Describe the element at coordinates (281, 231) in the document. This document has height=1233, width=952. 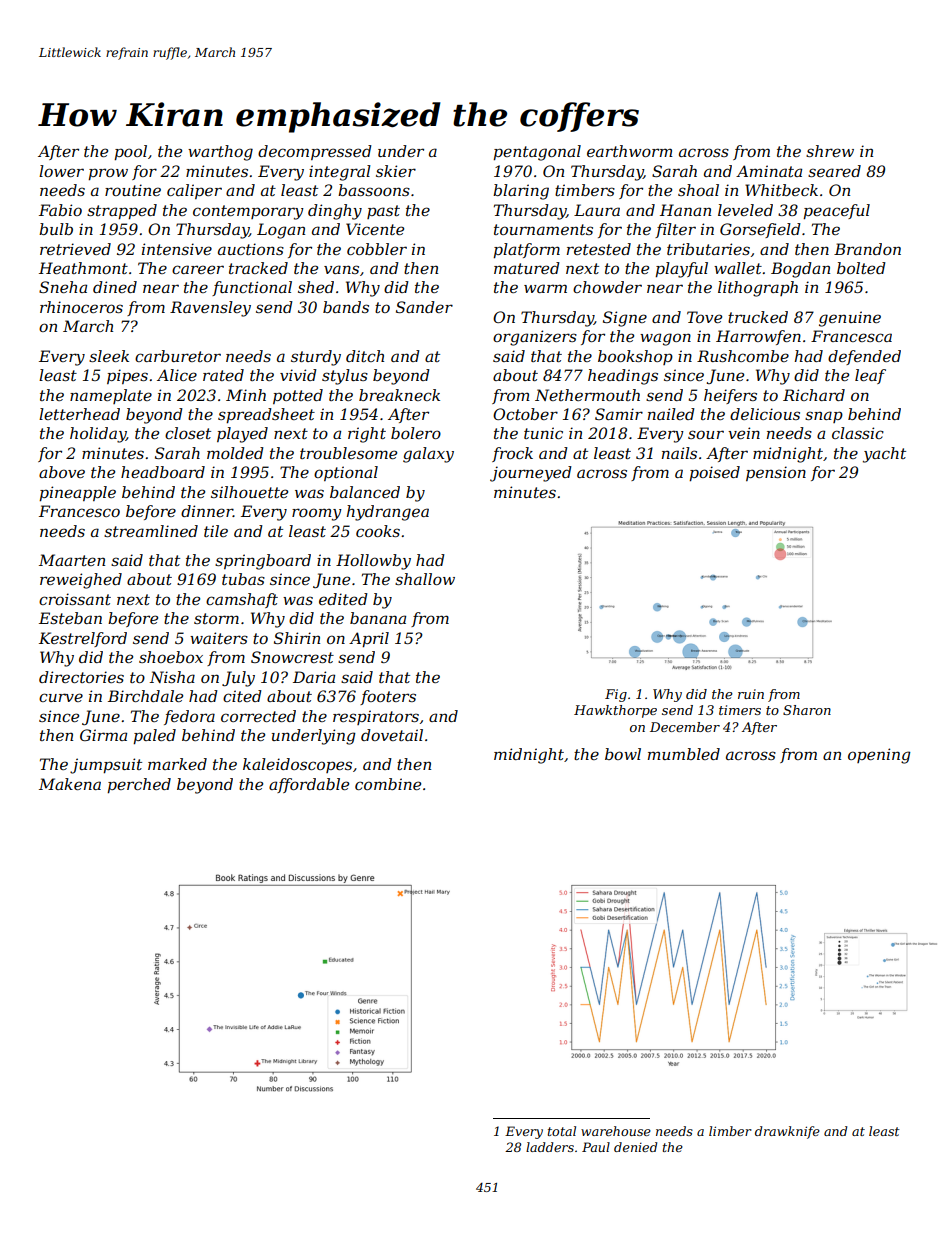
I see `Logan` at that location.
